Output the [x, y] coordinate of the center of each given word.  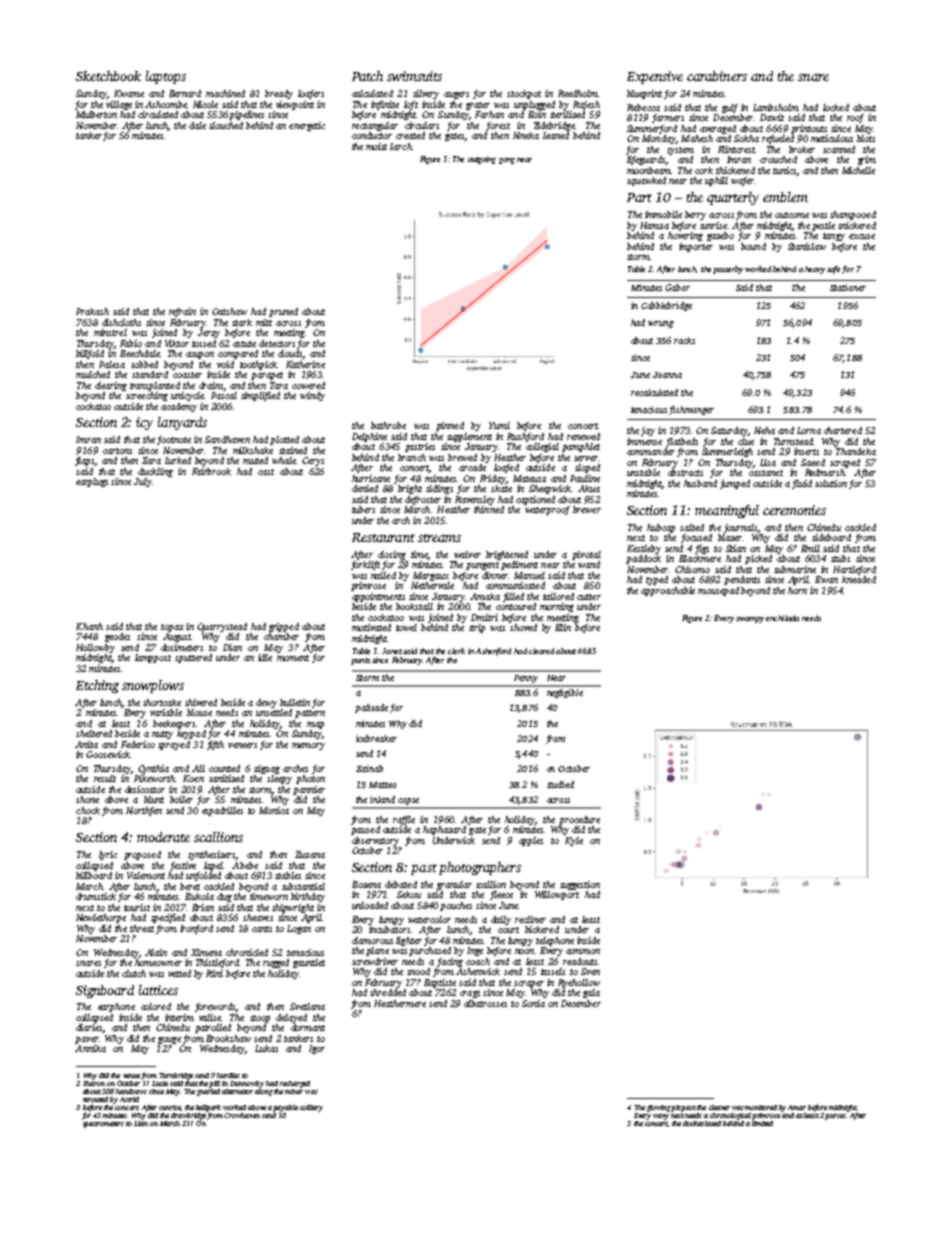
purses [836, 1117]
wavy [661, 1117]
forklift [365, 565]
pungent [482, 566]
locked [836, 107]
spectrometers [103, 1125]
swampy [750, 620]
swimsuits [414, 76]
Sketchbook [108, 76]
